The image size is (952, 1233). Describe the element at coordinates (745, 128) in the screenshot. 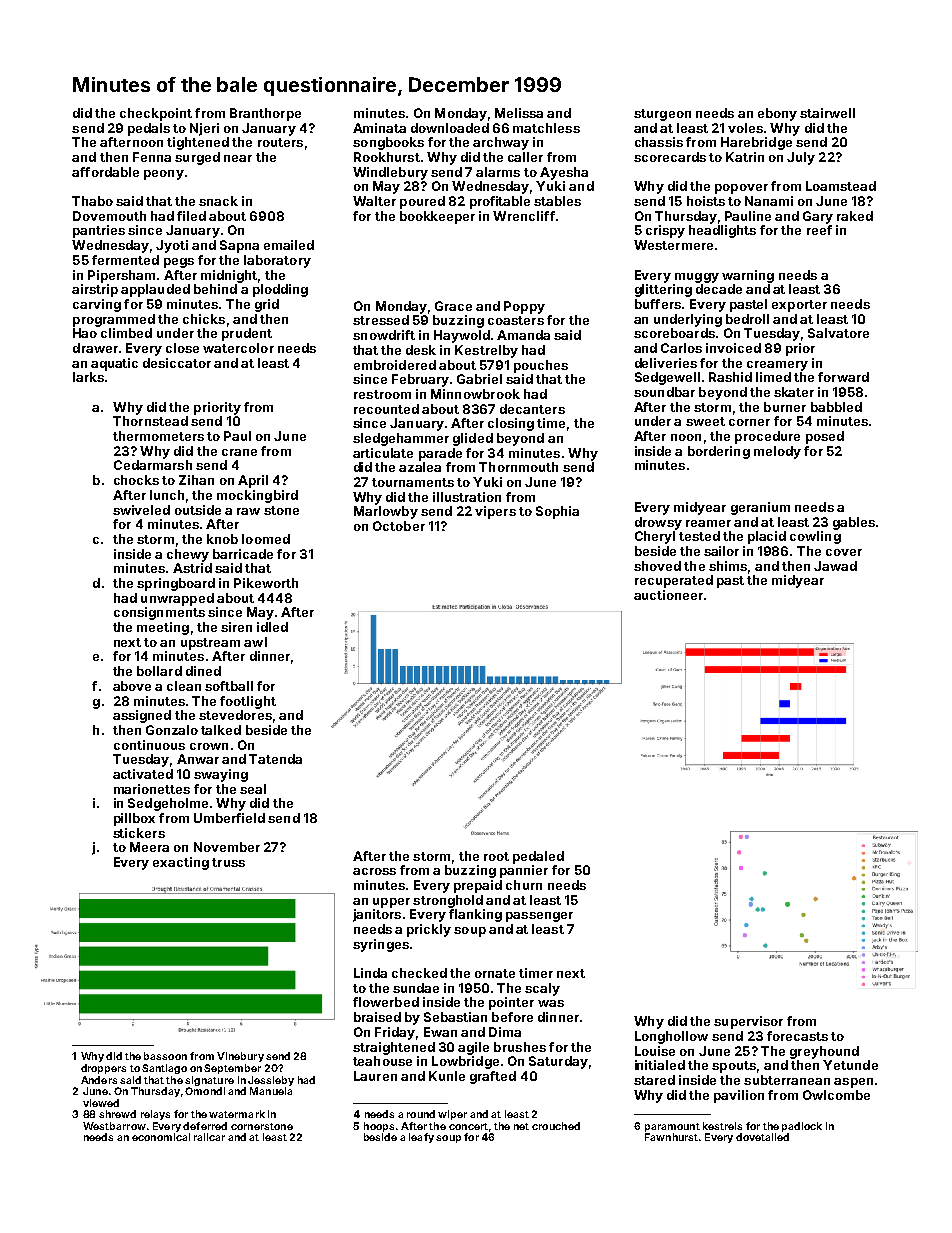

I see `voles` at that location.
